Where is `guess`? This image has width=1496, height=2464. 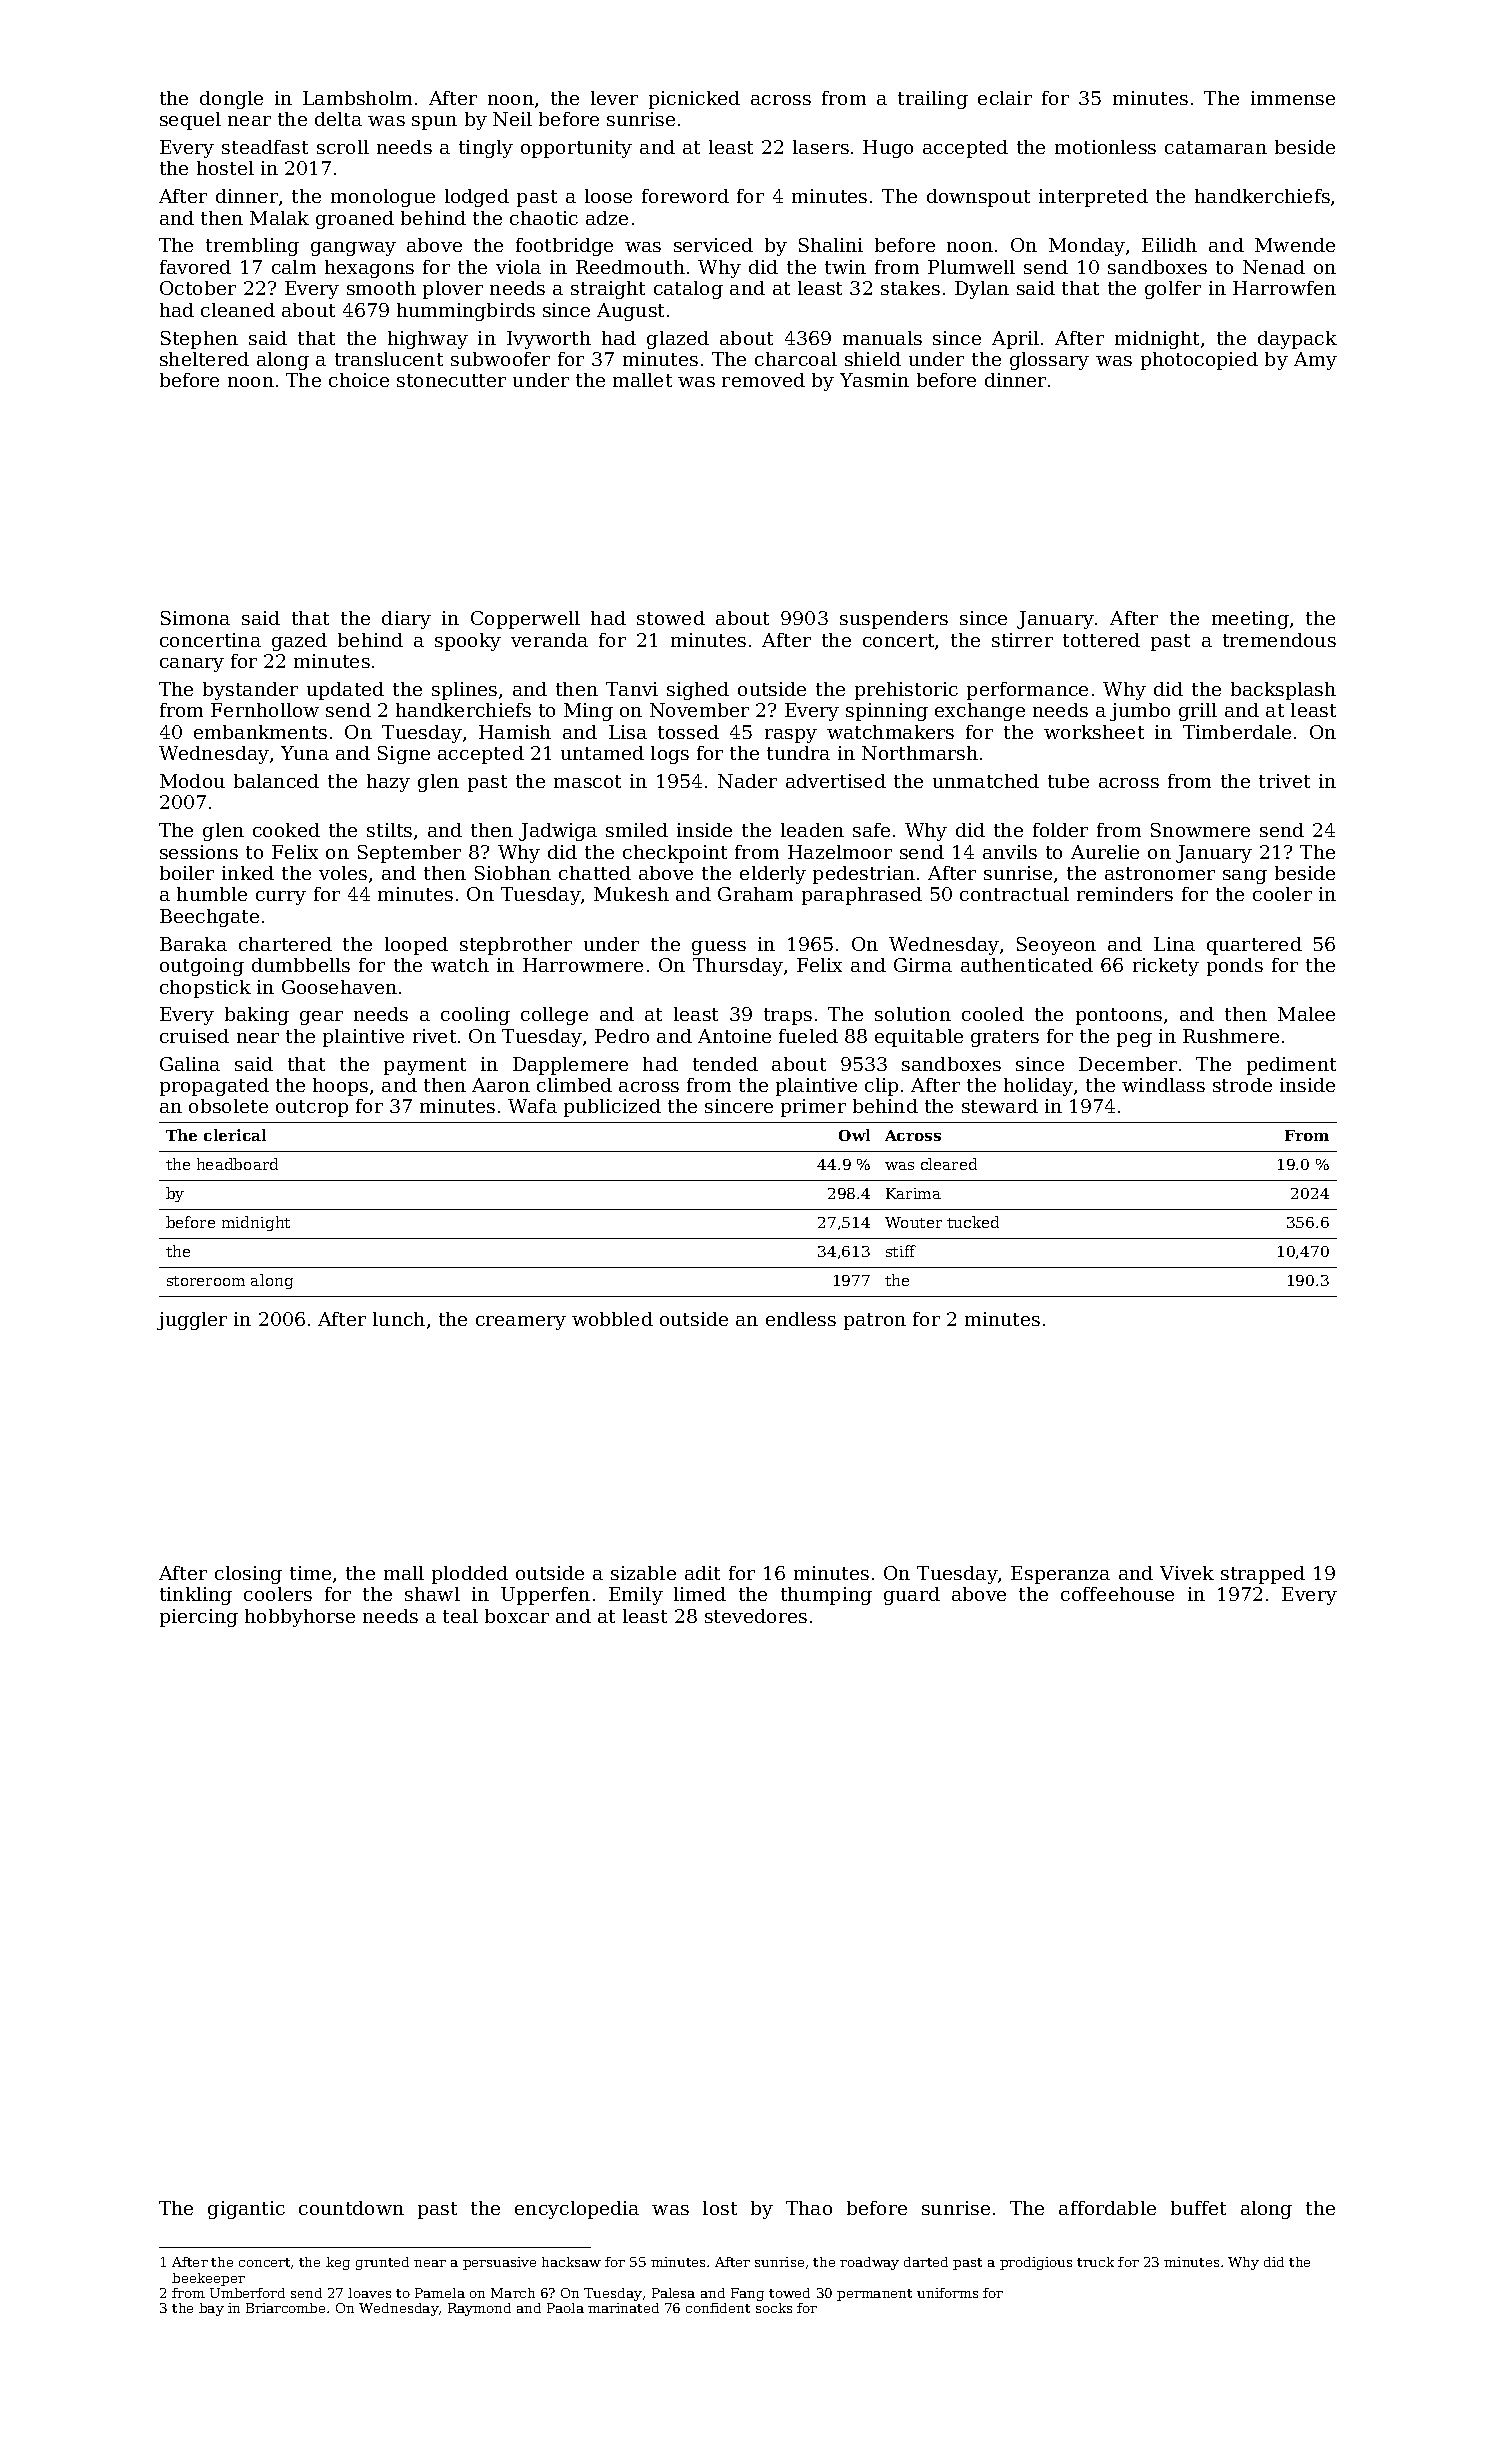 guess is located at coordinates (719, 948).
